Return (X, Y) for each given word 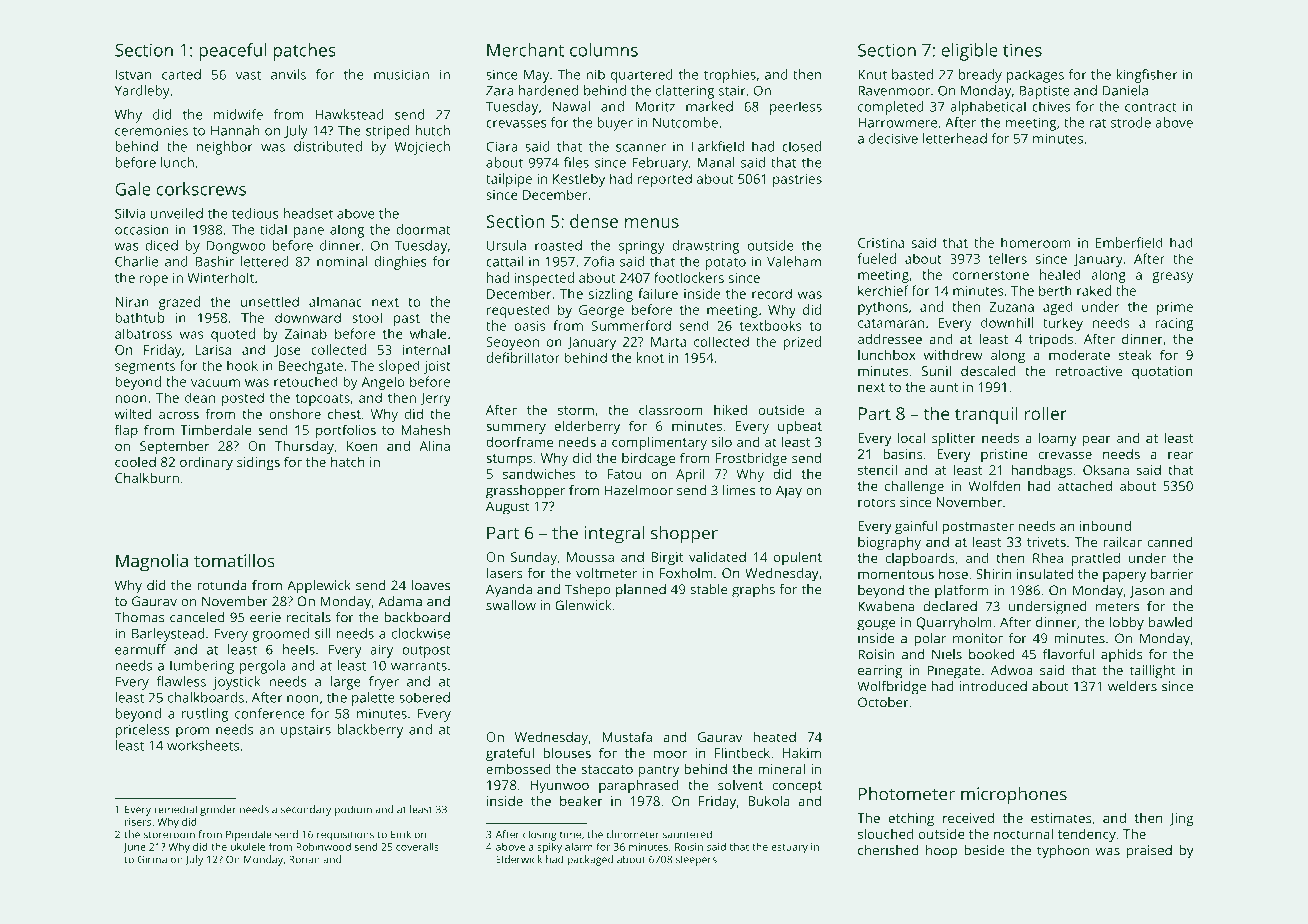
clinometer (633, 834)
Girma (152, 859)
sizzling (610, 295)
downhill (1007, 322)
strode (1131, 122)
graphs (753, 591)
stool (367, 317)
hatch (347, 461)
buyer (615, 124)
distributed (328, 146)
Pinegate (954, 672)
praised (1149, 852)
